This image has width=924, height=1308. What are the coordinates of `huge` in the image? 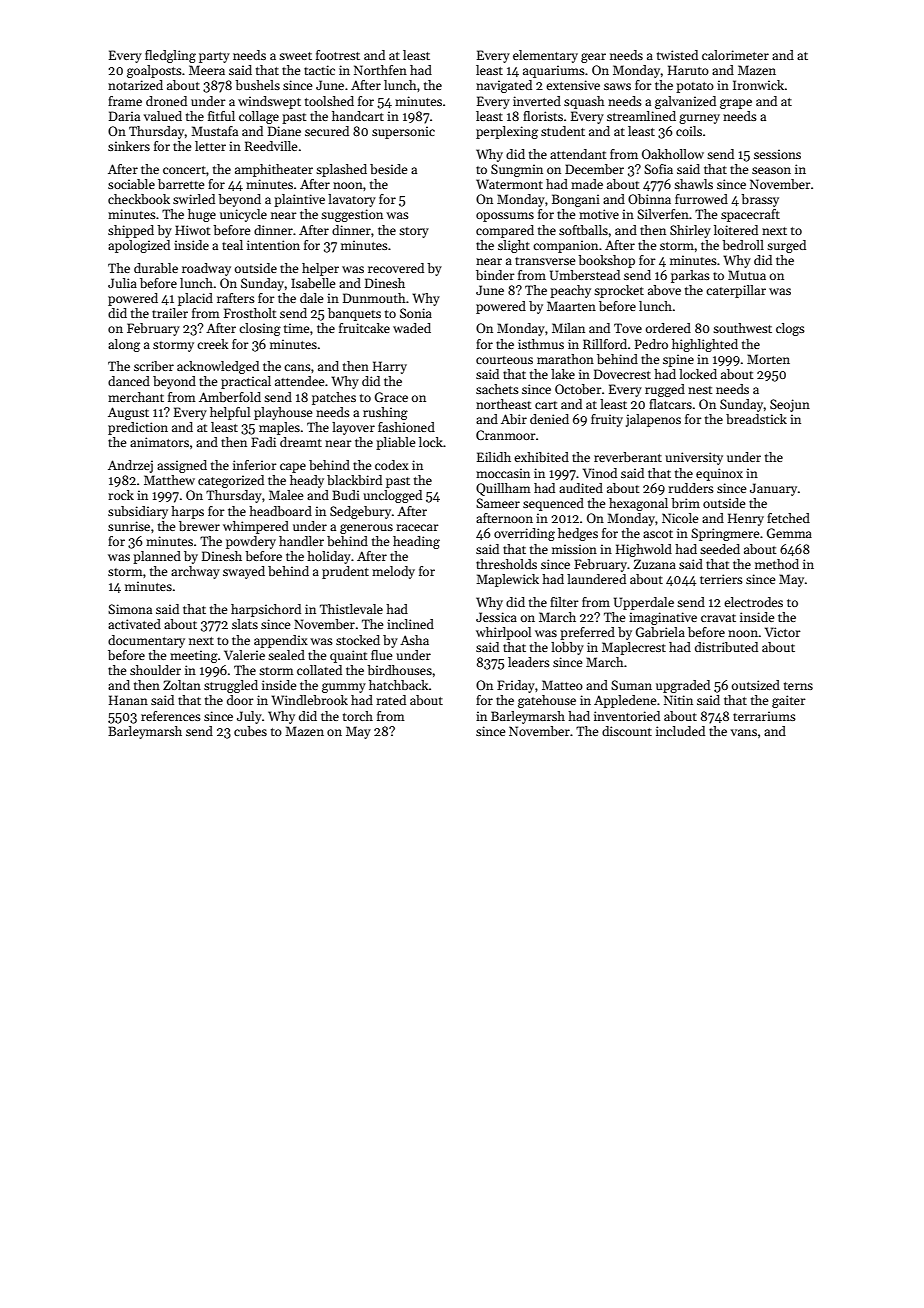 It's located at (202, 215).
